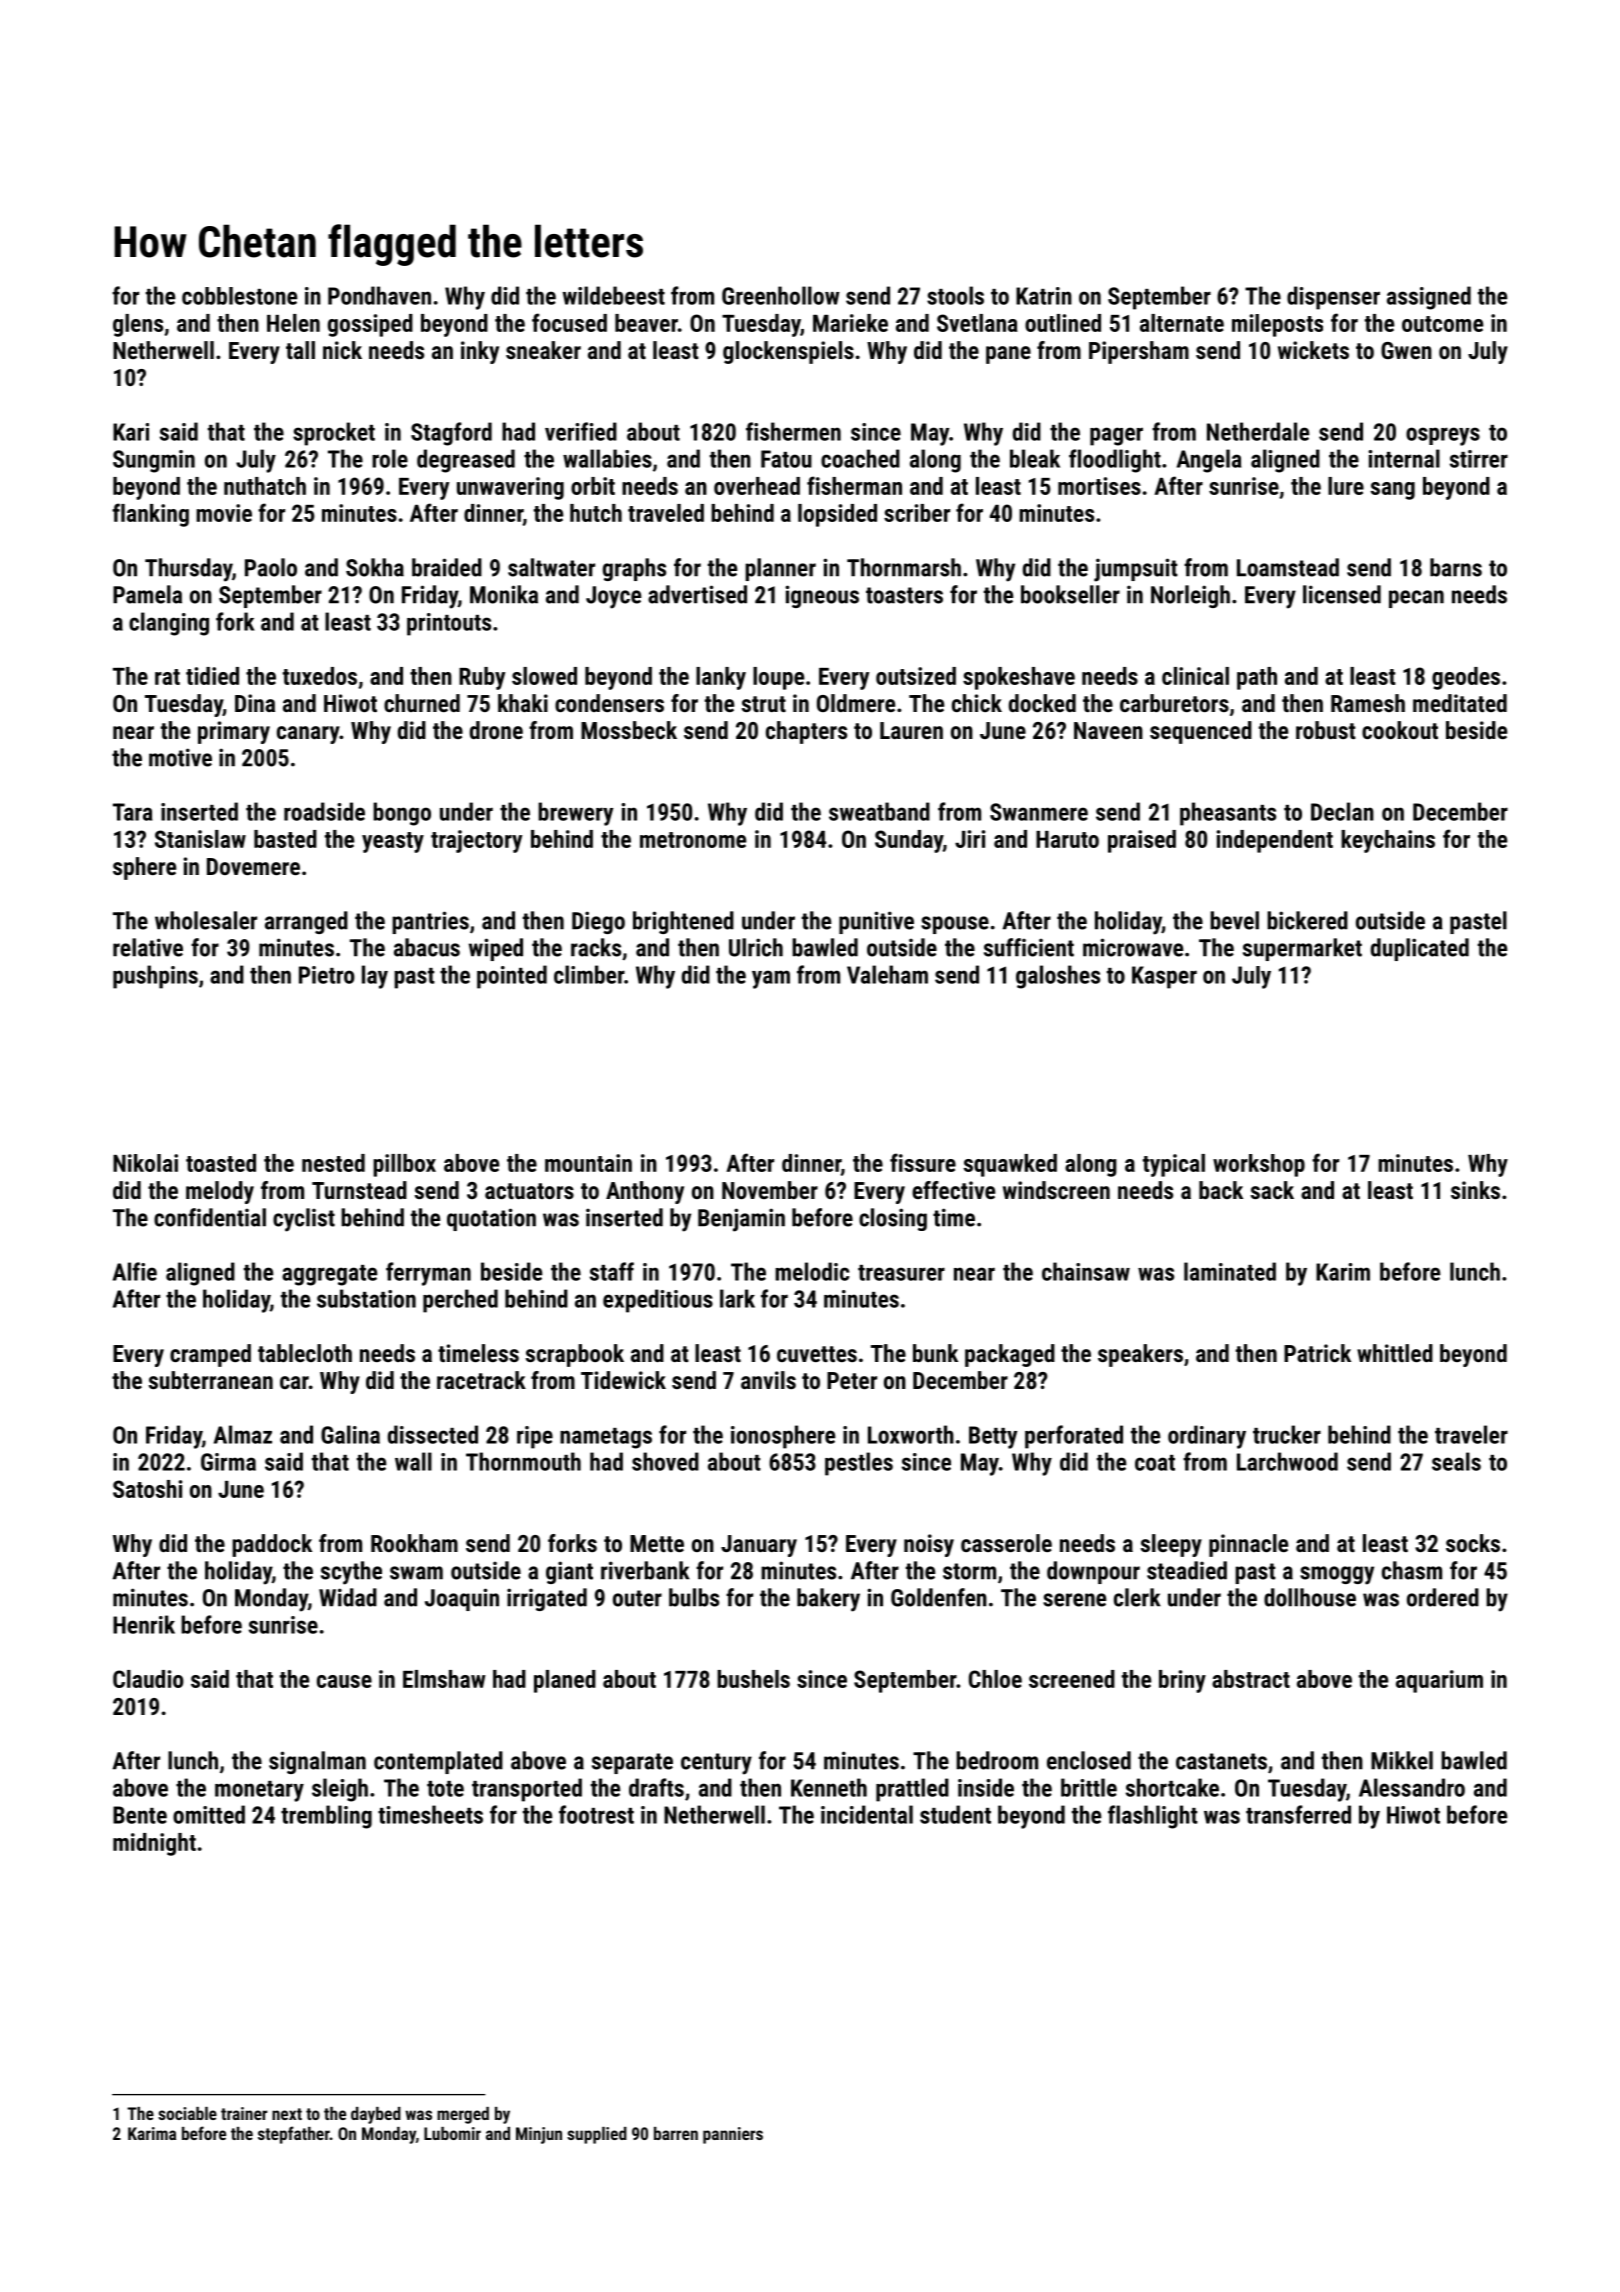  I want to click on Lubomir, so click(452, 2133).
